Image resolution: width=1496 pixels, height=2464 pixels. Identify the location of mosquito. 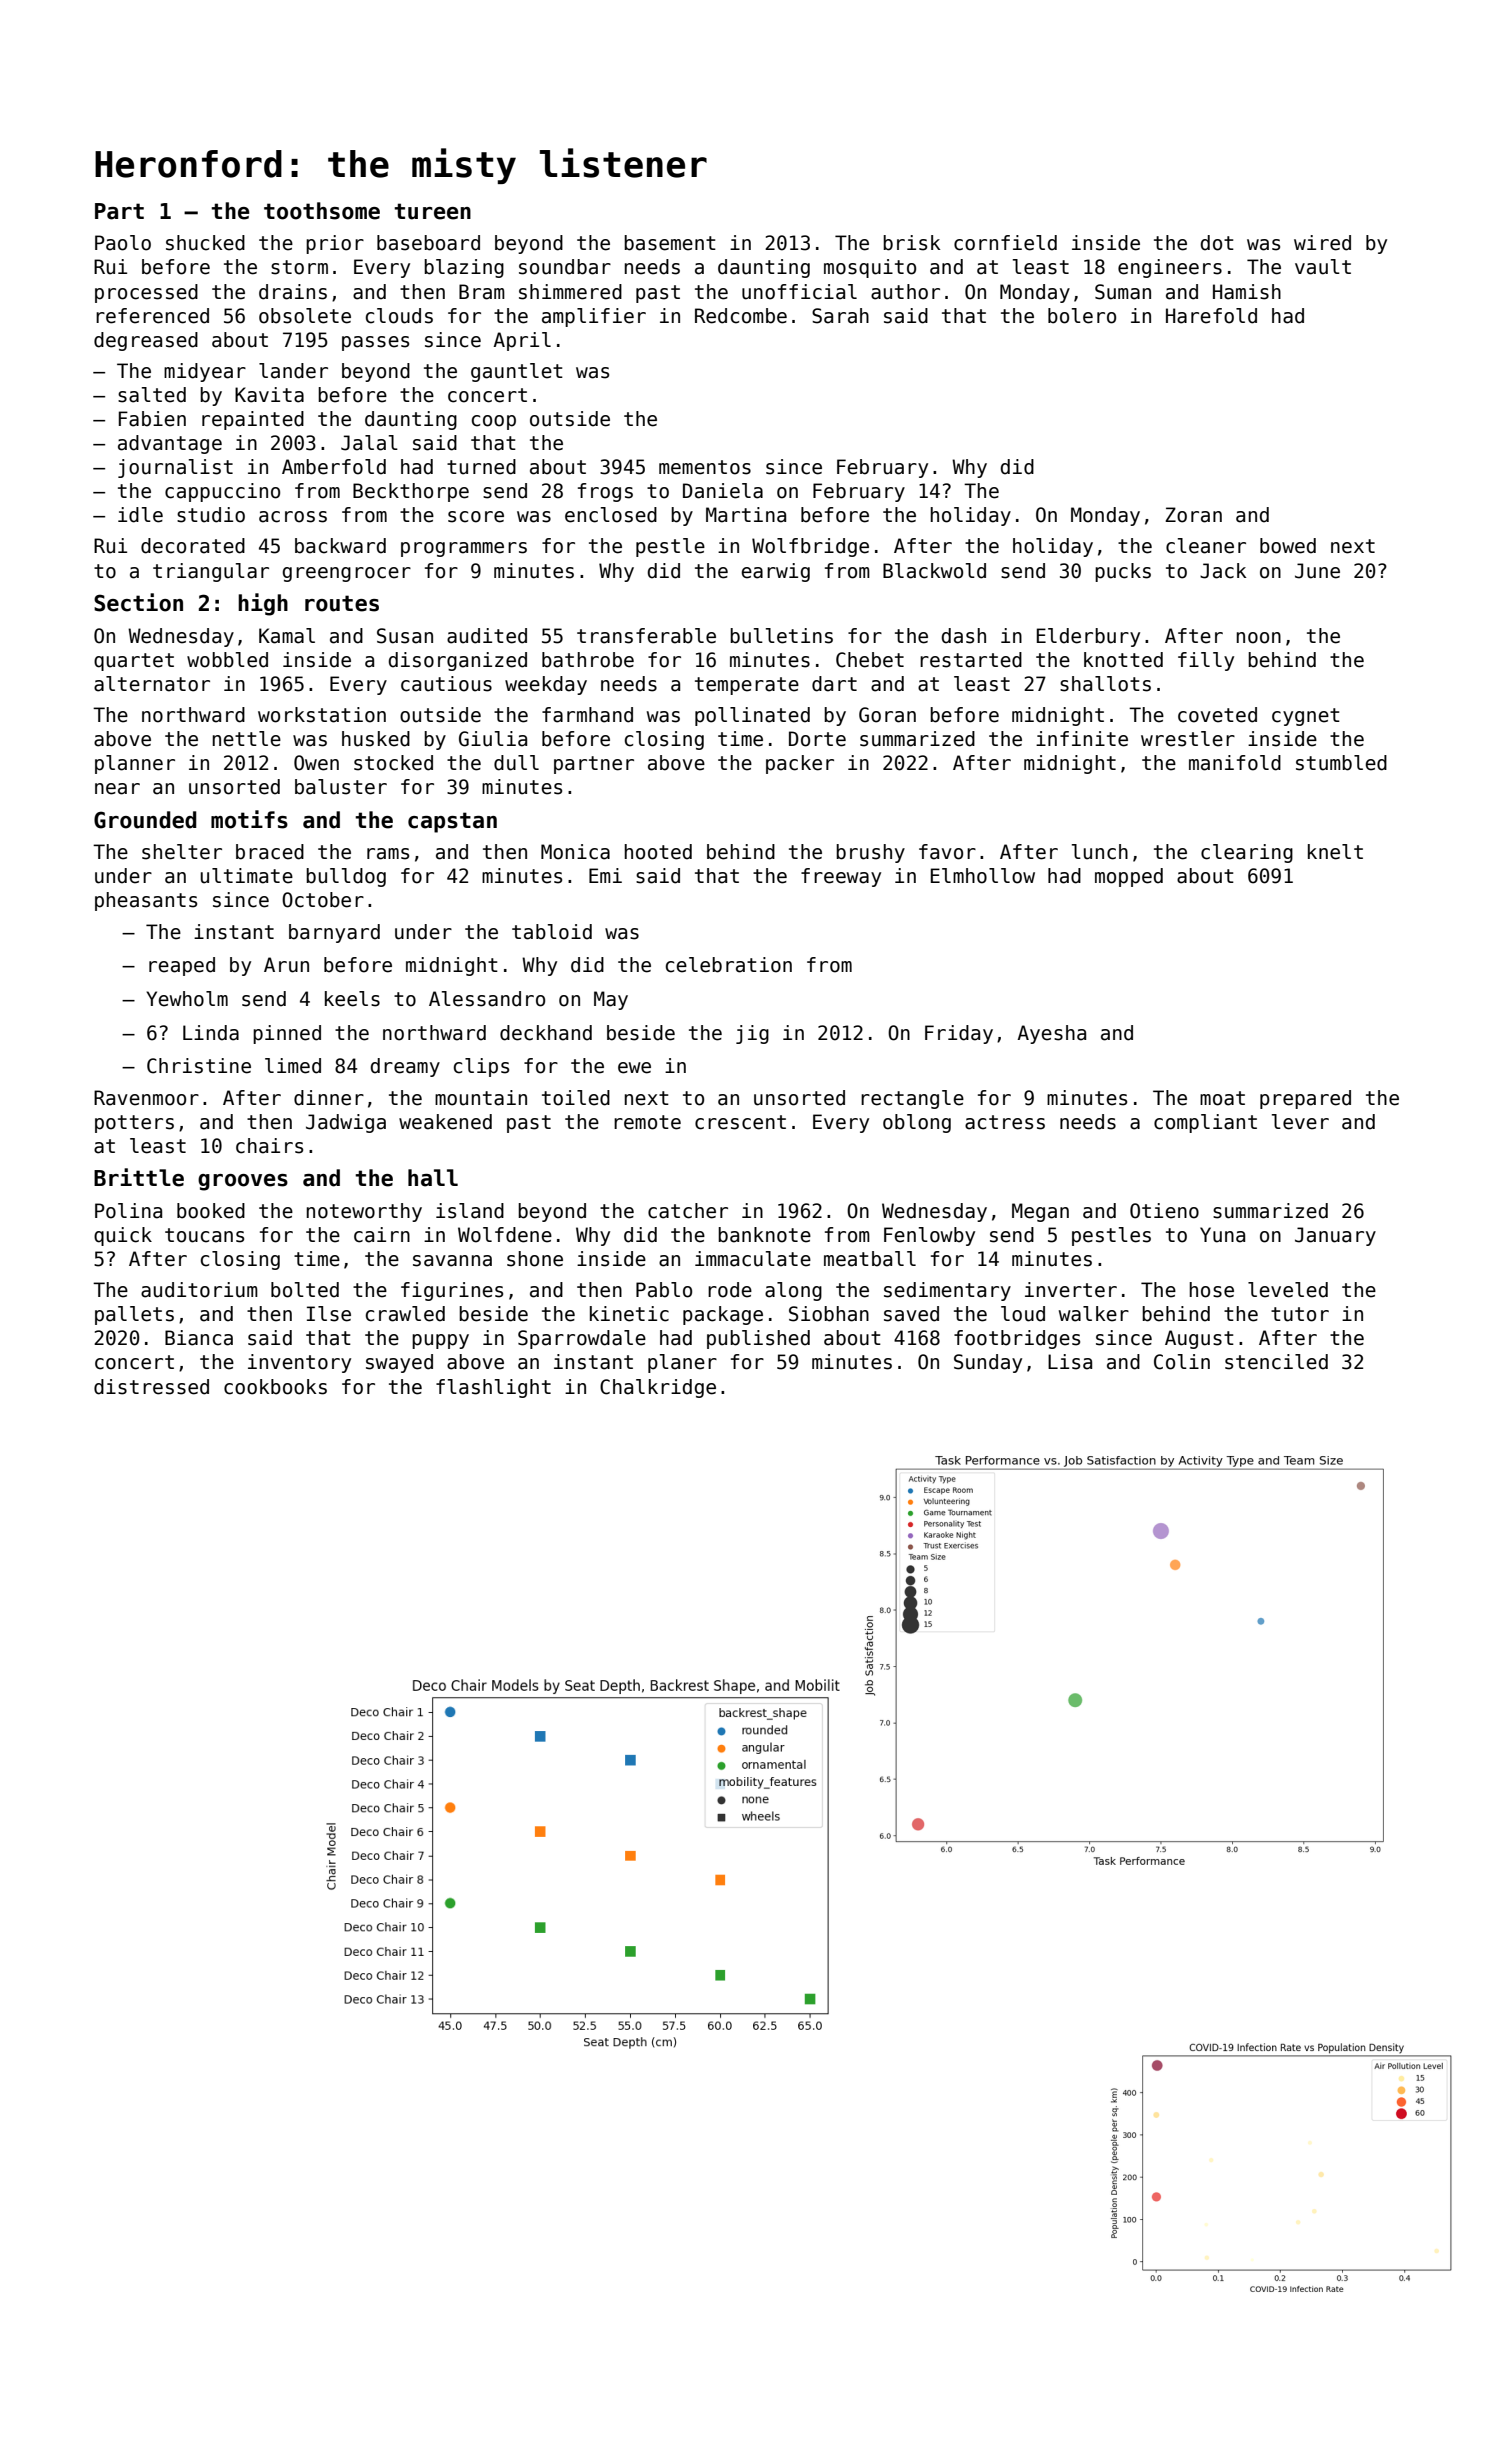
(870, 268).
